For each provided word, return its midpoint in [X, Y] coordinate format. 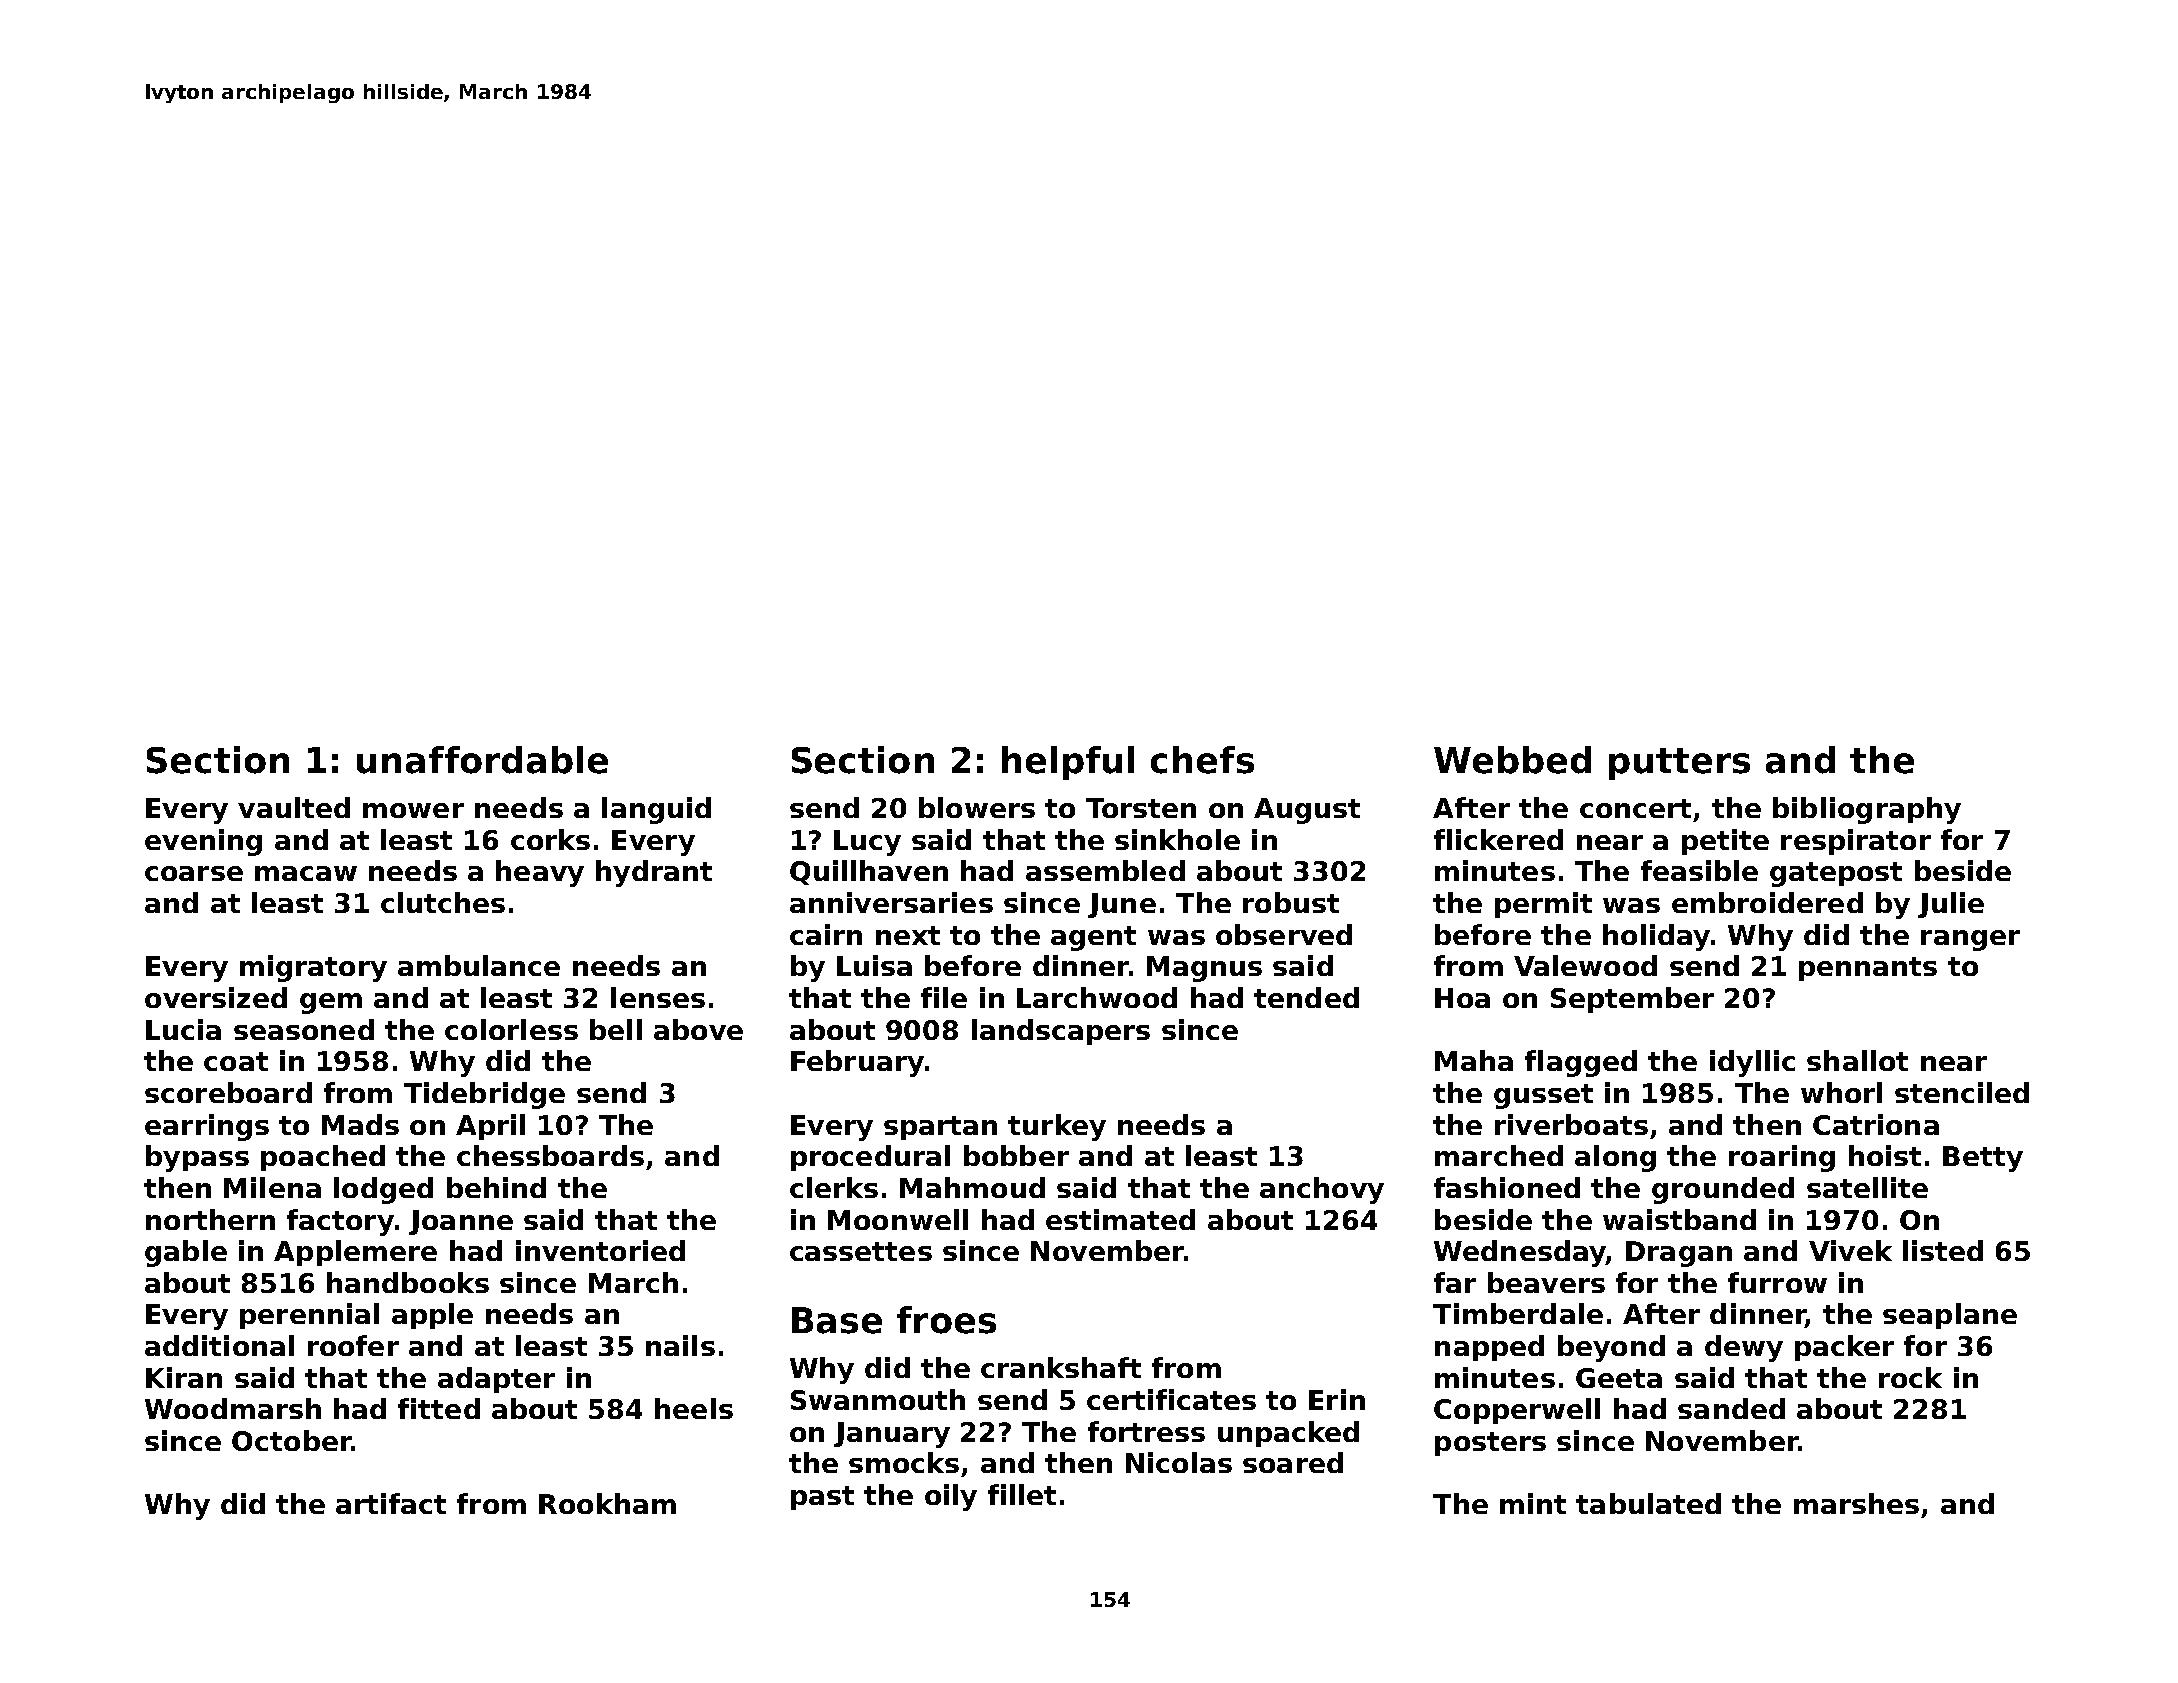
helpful [1068, 763]
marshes [1856, 1503]
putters [1679, 764]
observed [1284, 934]
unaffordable [482, 760]
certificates [1171, 1399]
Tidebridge [484, 1095]
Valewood [1585, 965]
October [292, 1440]
